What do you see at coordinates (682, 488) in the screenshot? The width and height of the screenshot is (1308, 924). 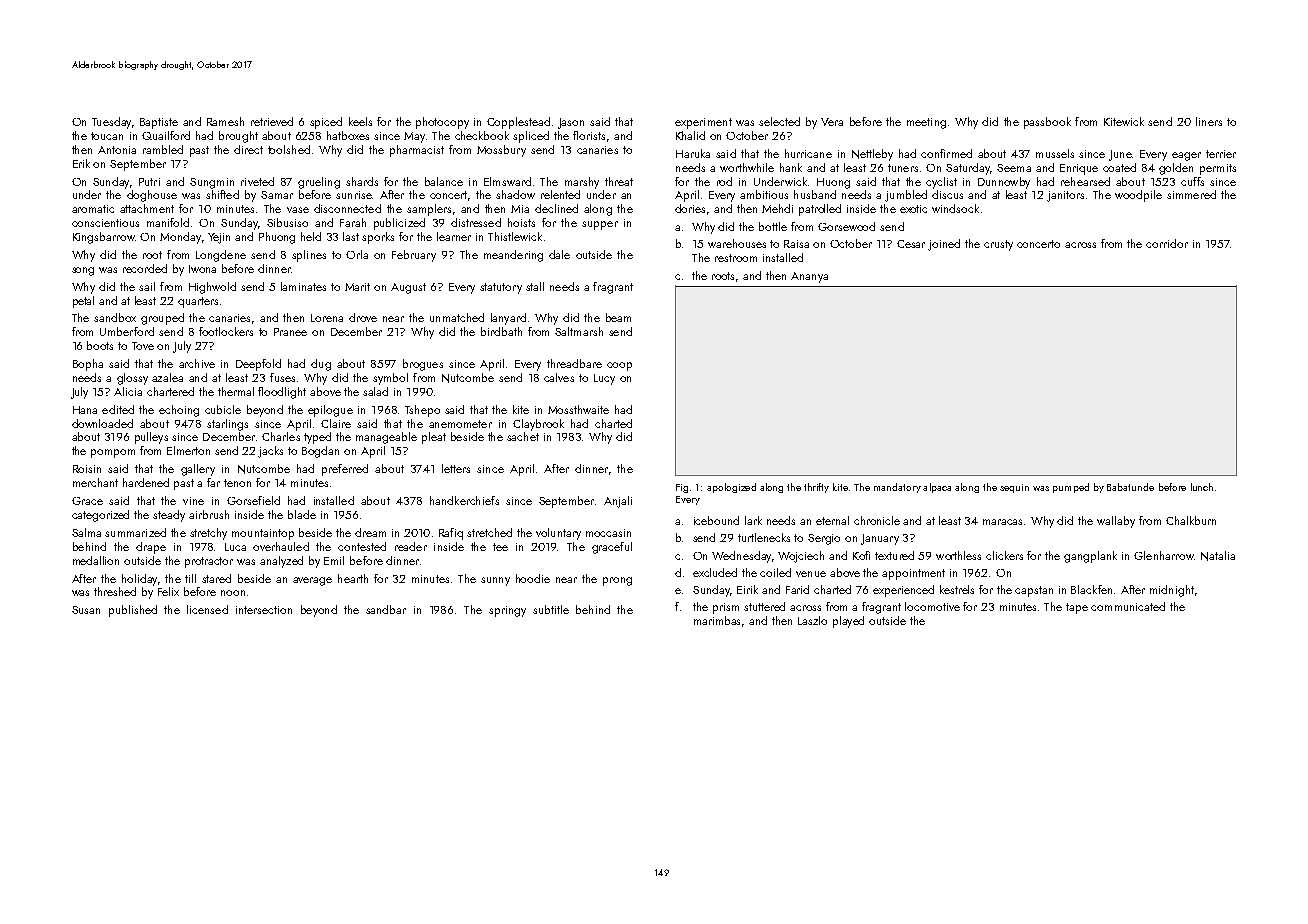 I see `Fig` at bounding box center [682, 488].
